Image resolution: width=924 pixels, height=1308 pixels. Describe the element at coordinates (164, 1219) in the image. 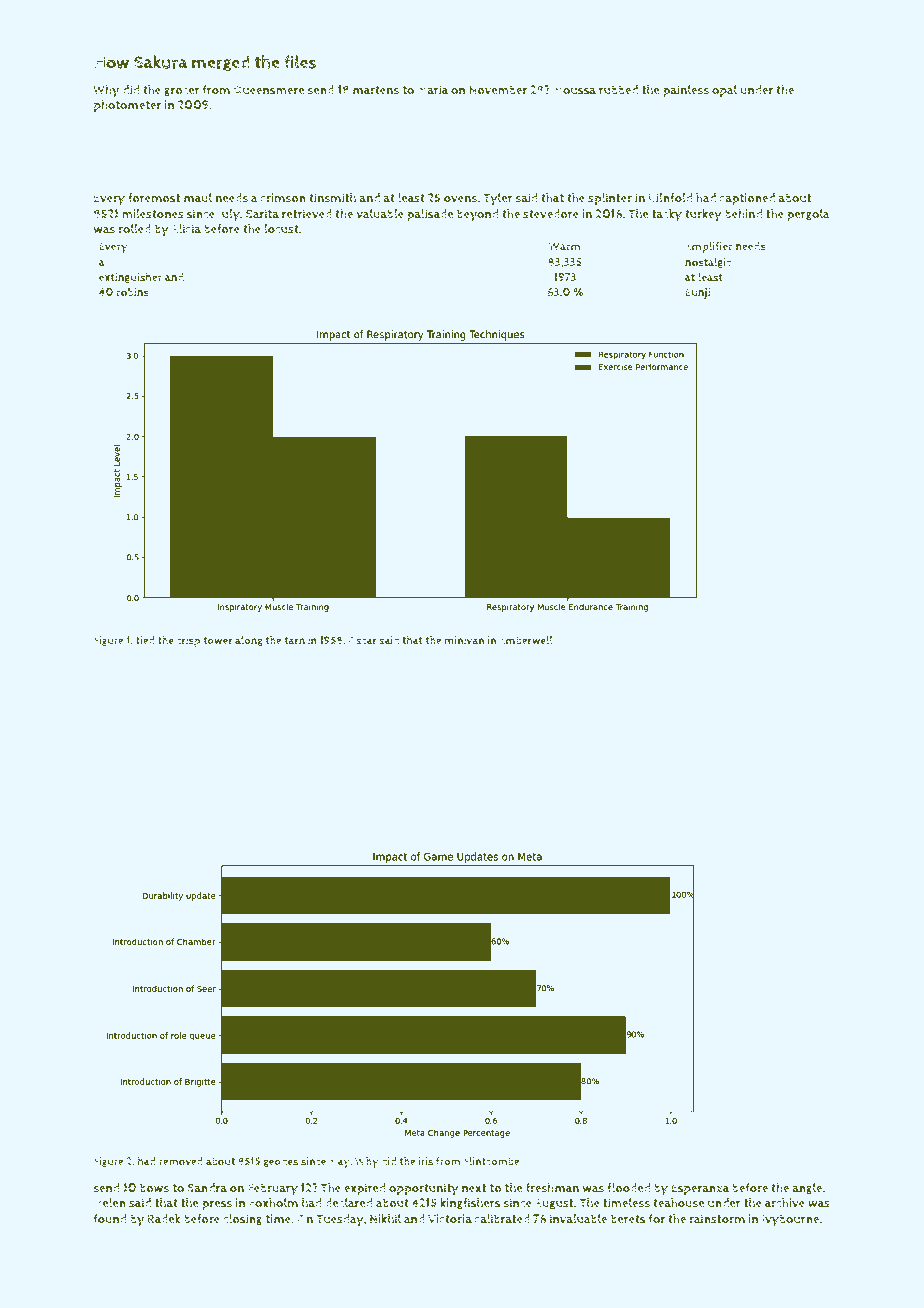

I see `Radek` at that location.
